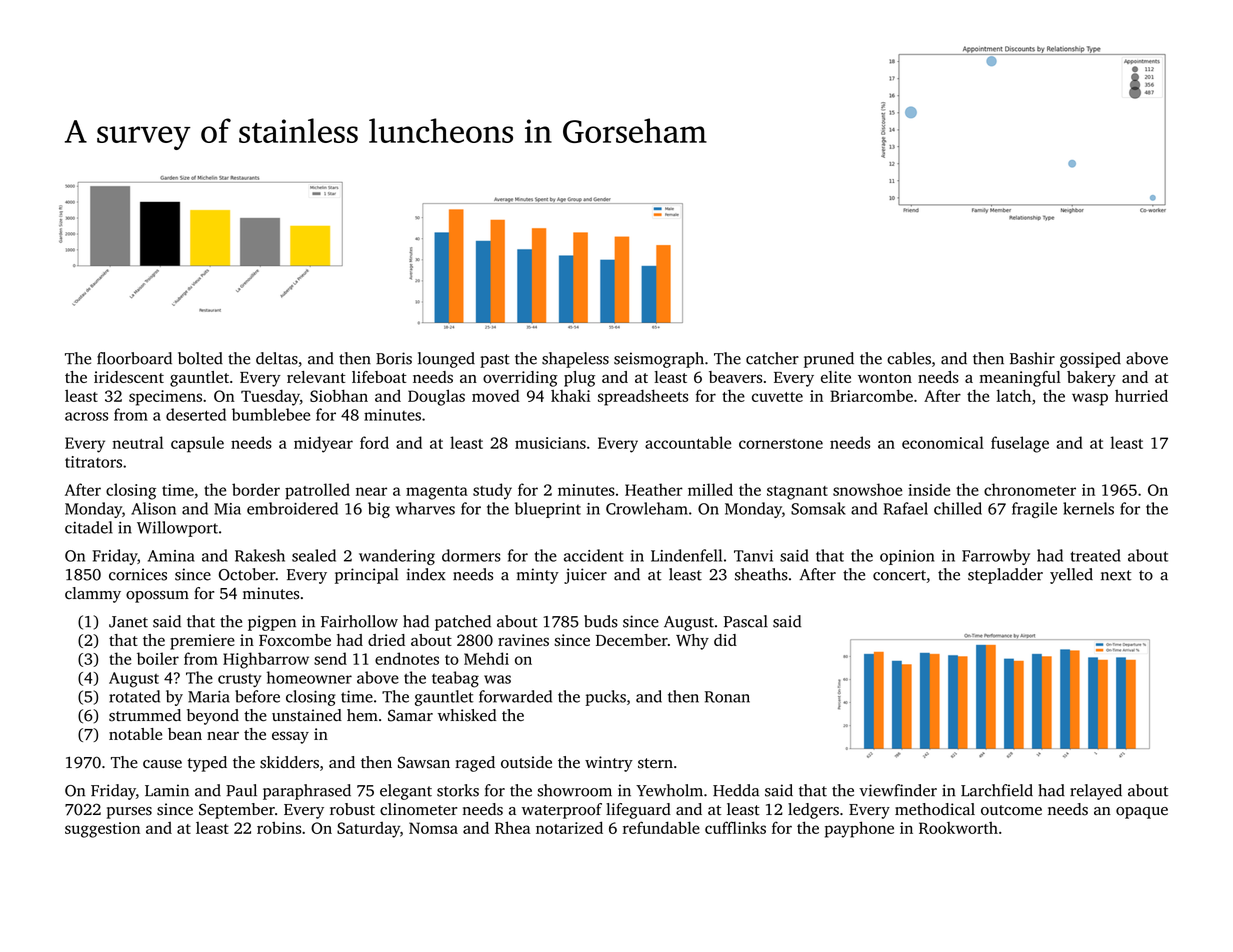  What do you see at coordinates (643, 397) in the screenshot?
I see `spreadsheets` at bounding box center [643, 397].
